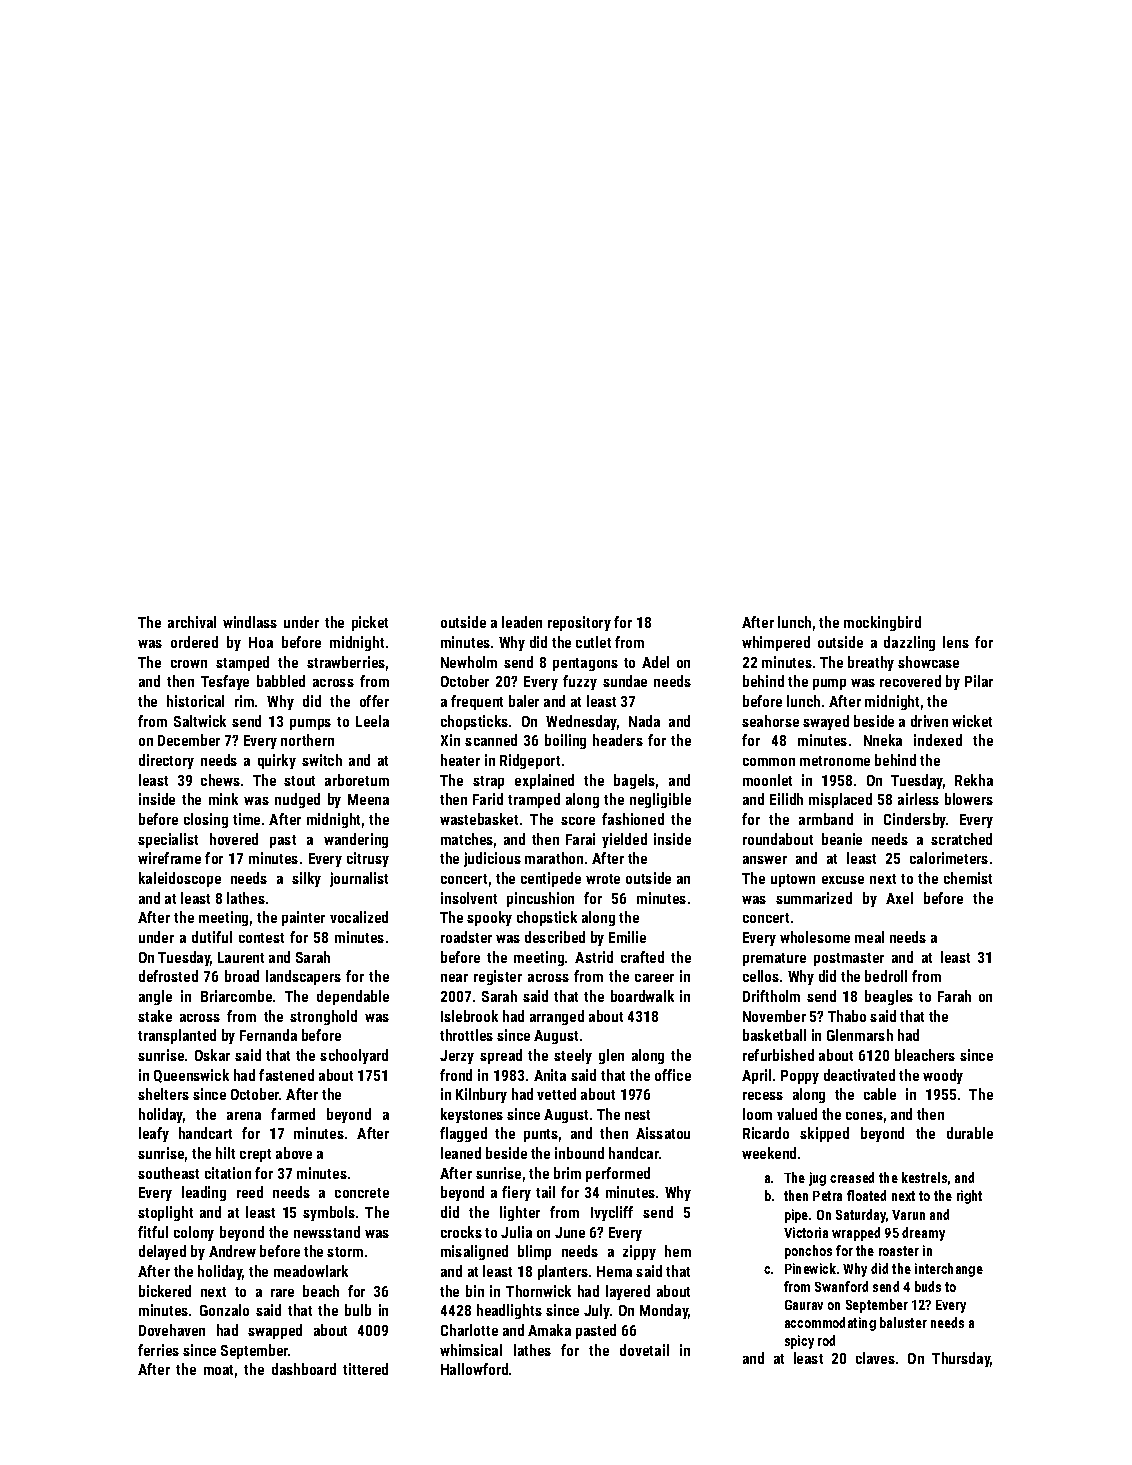 This screenshot has width=1132, height=1465. I want to click on dashboard, so click(304, 1369).
